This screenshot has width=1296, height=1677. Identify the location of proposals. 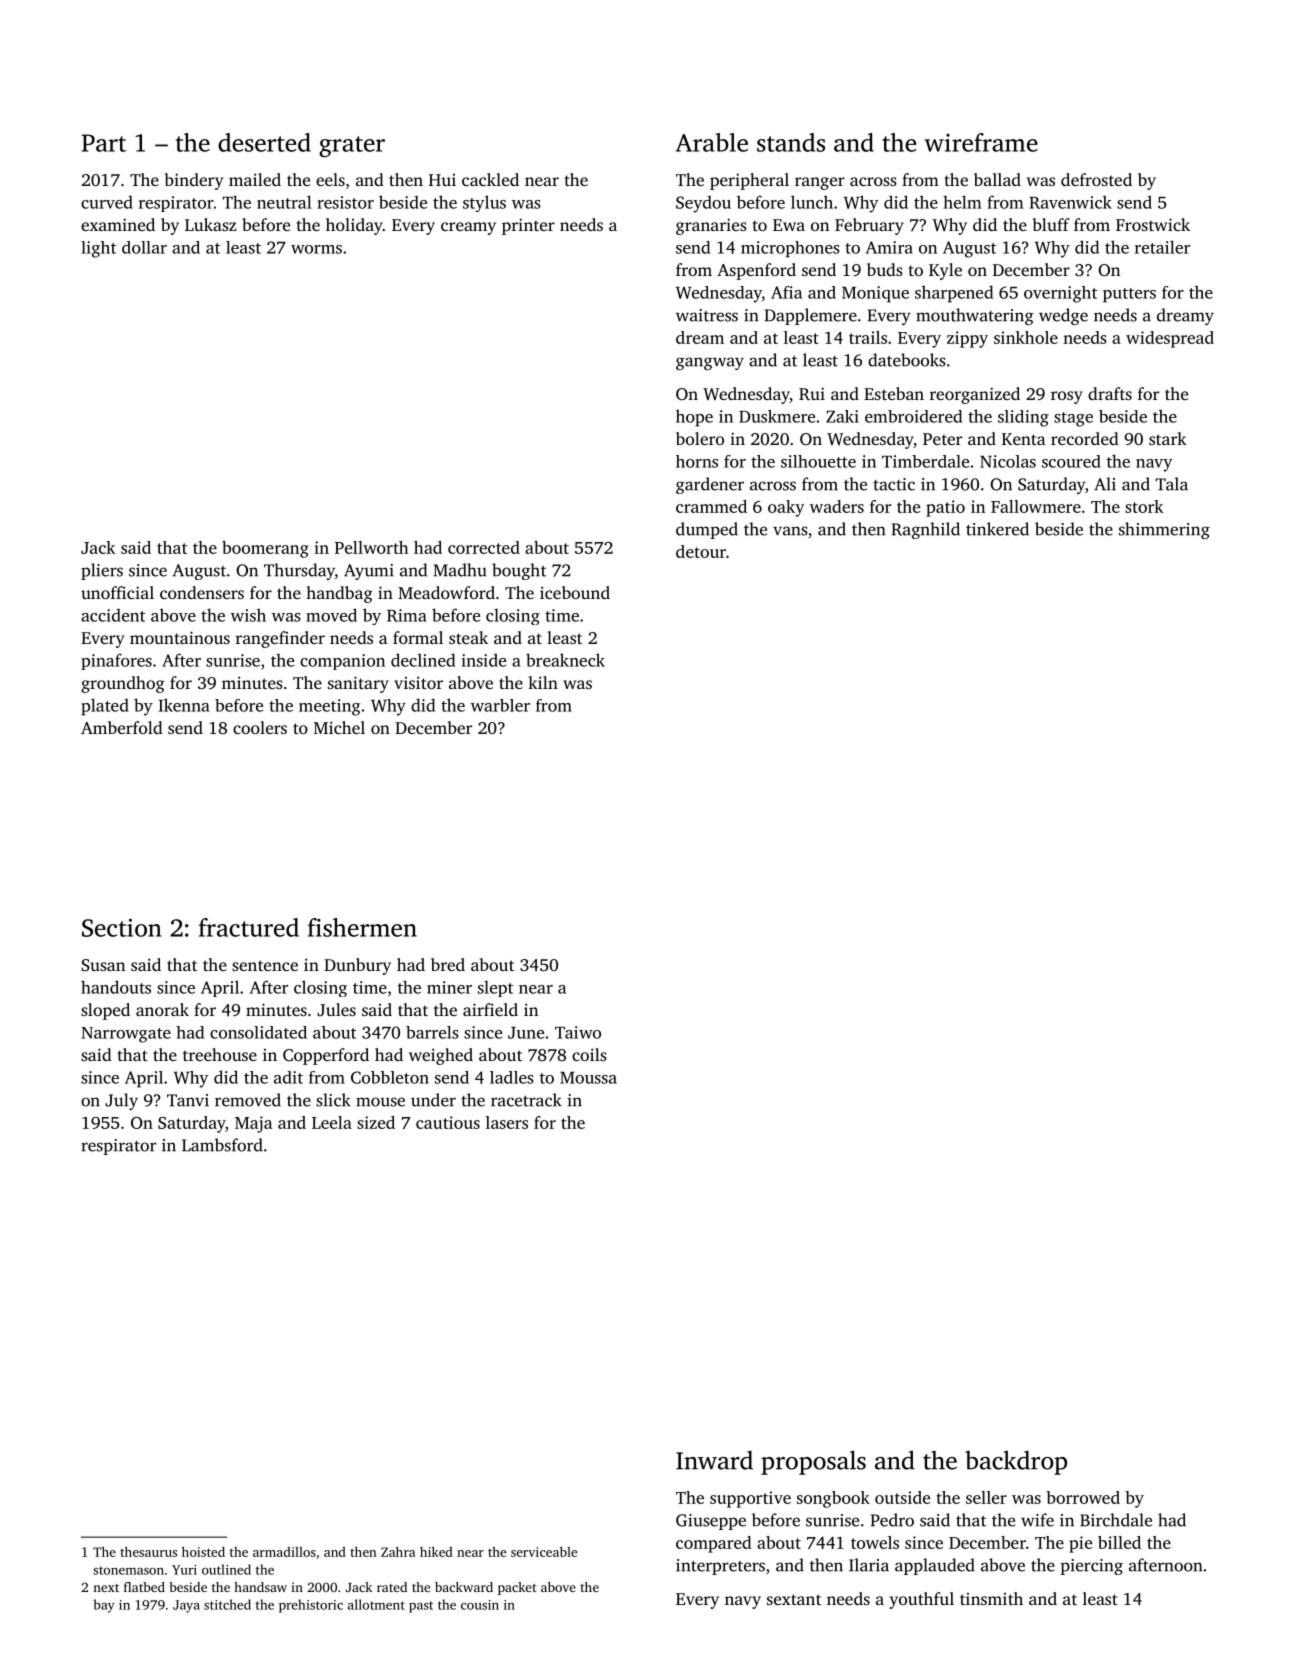
(813, 1462).
